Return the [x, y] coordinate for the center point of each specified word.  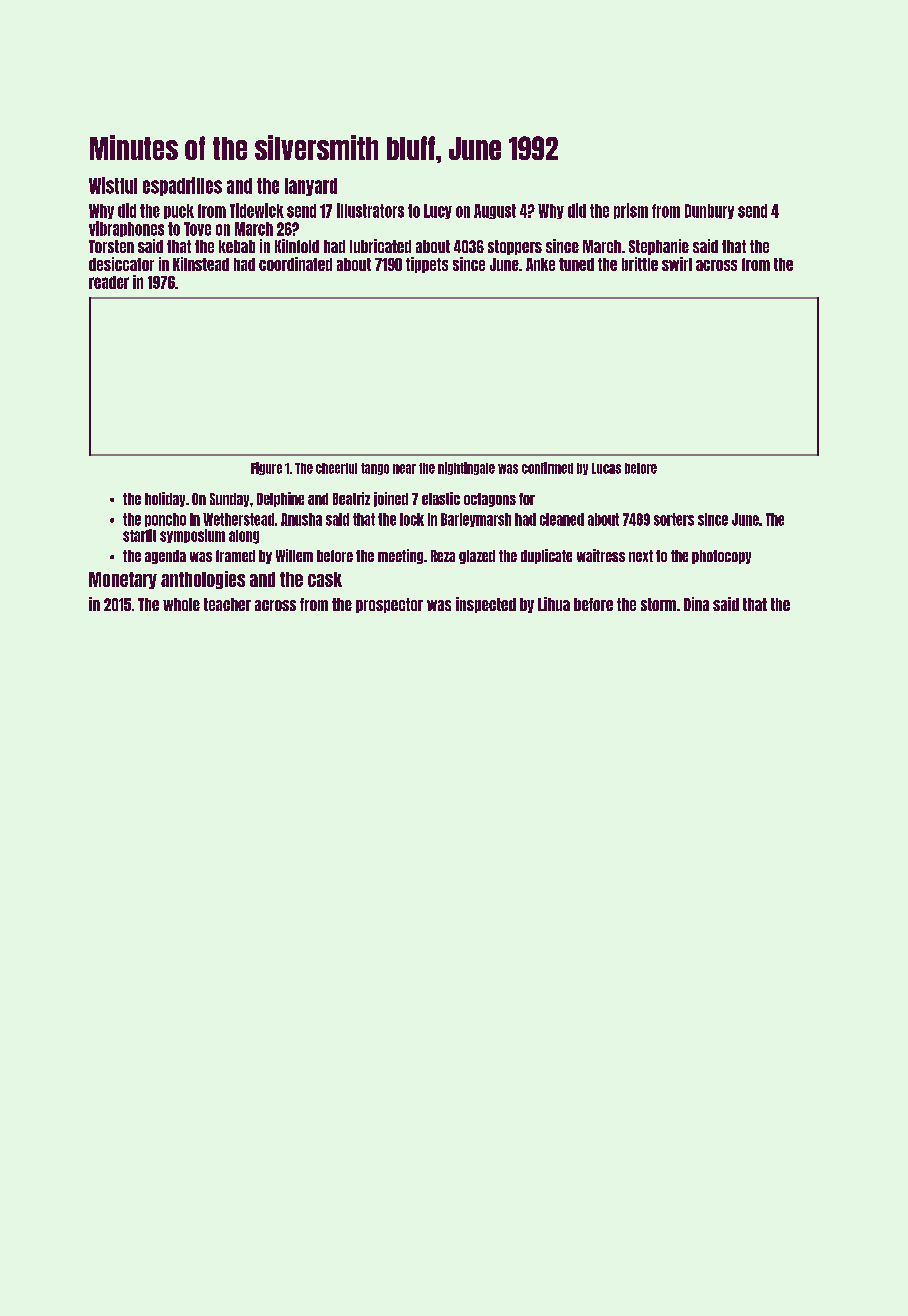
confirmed [547, 468]
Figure [266, 468]
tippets [427, 265]
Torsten [111, 246]
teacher [227, 604]
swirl [677, 264]
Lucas [606, 468]
